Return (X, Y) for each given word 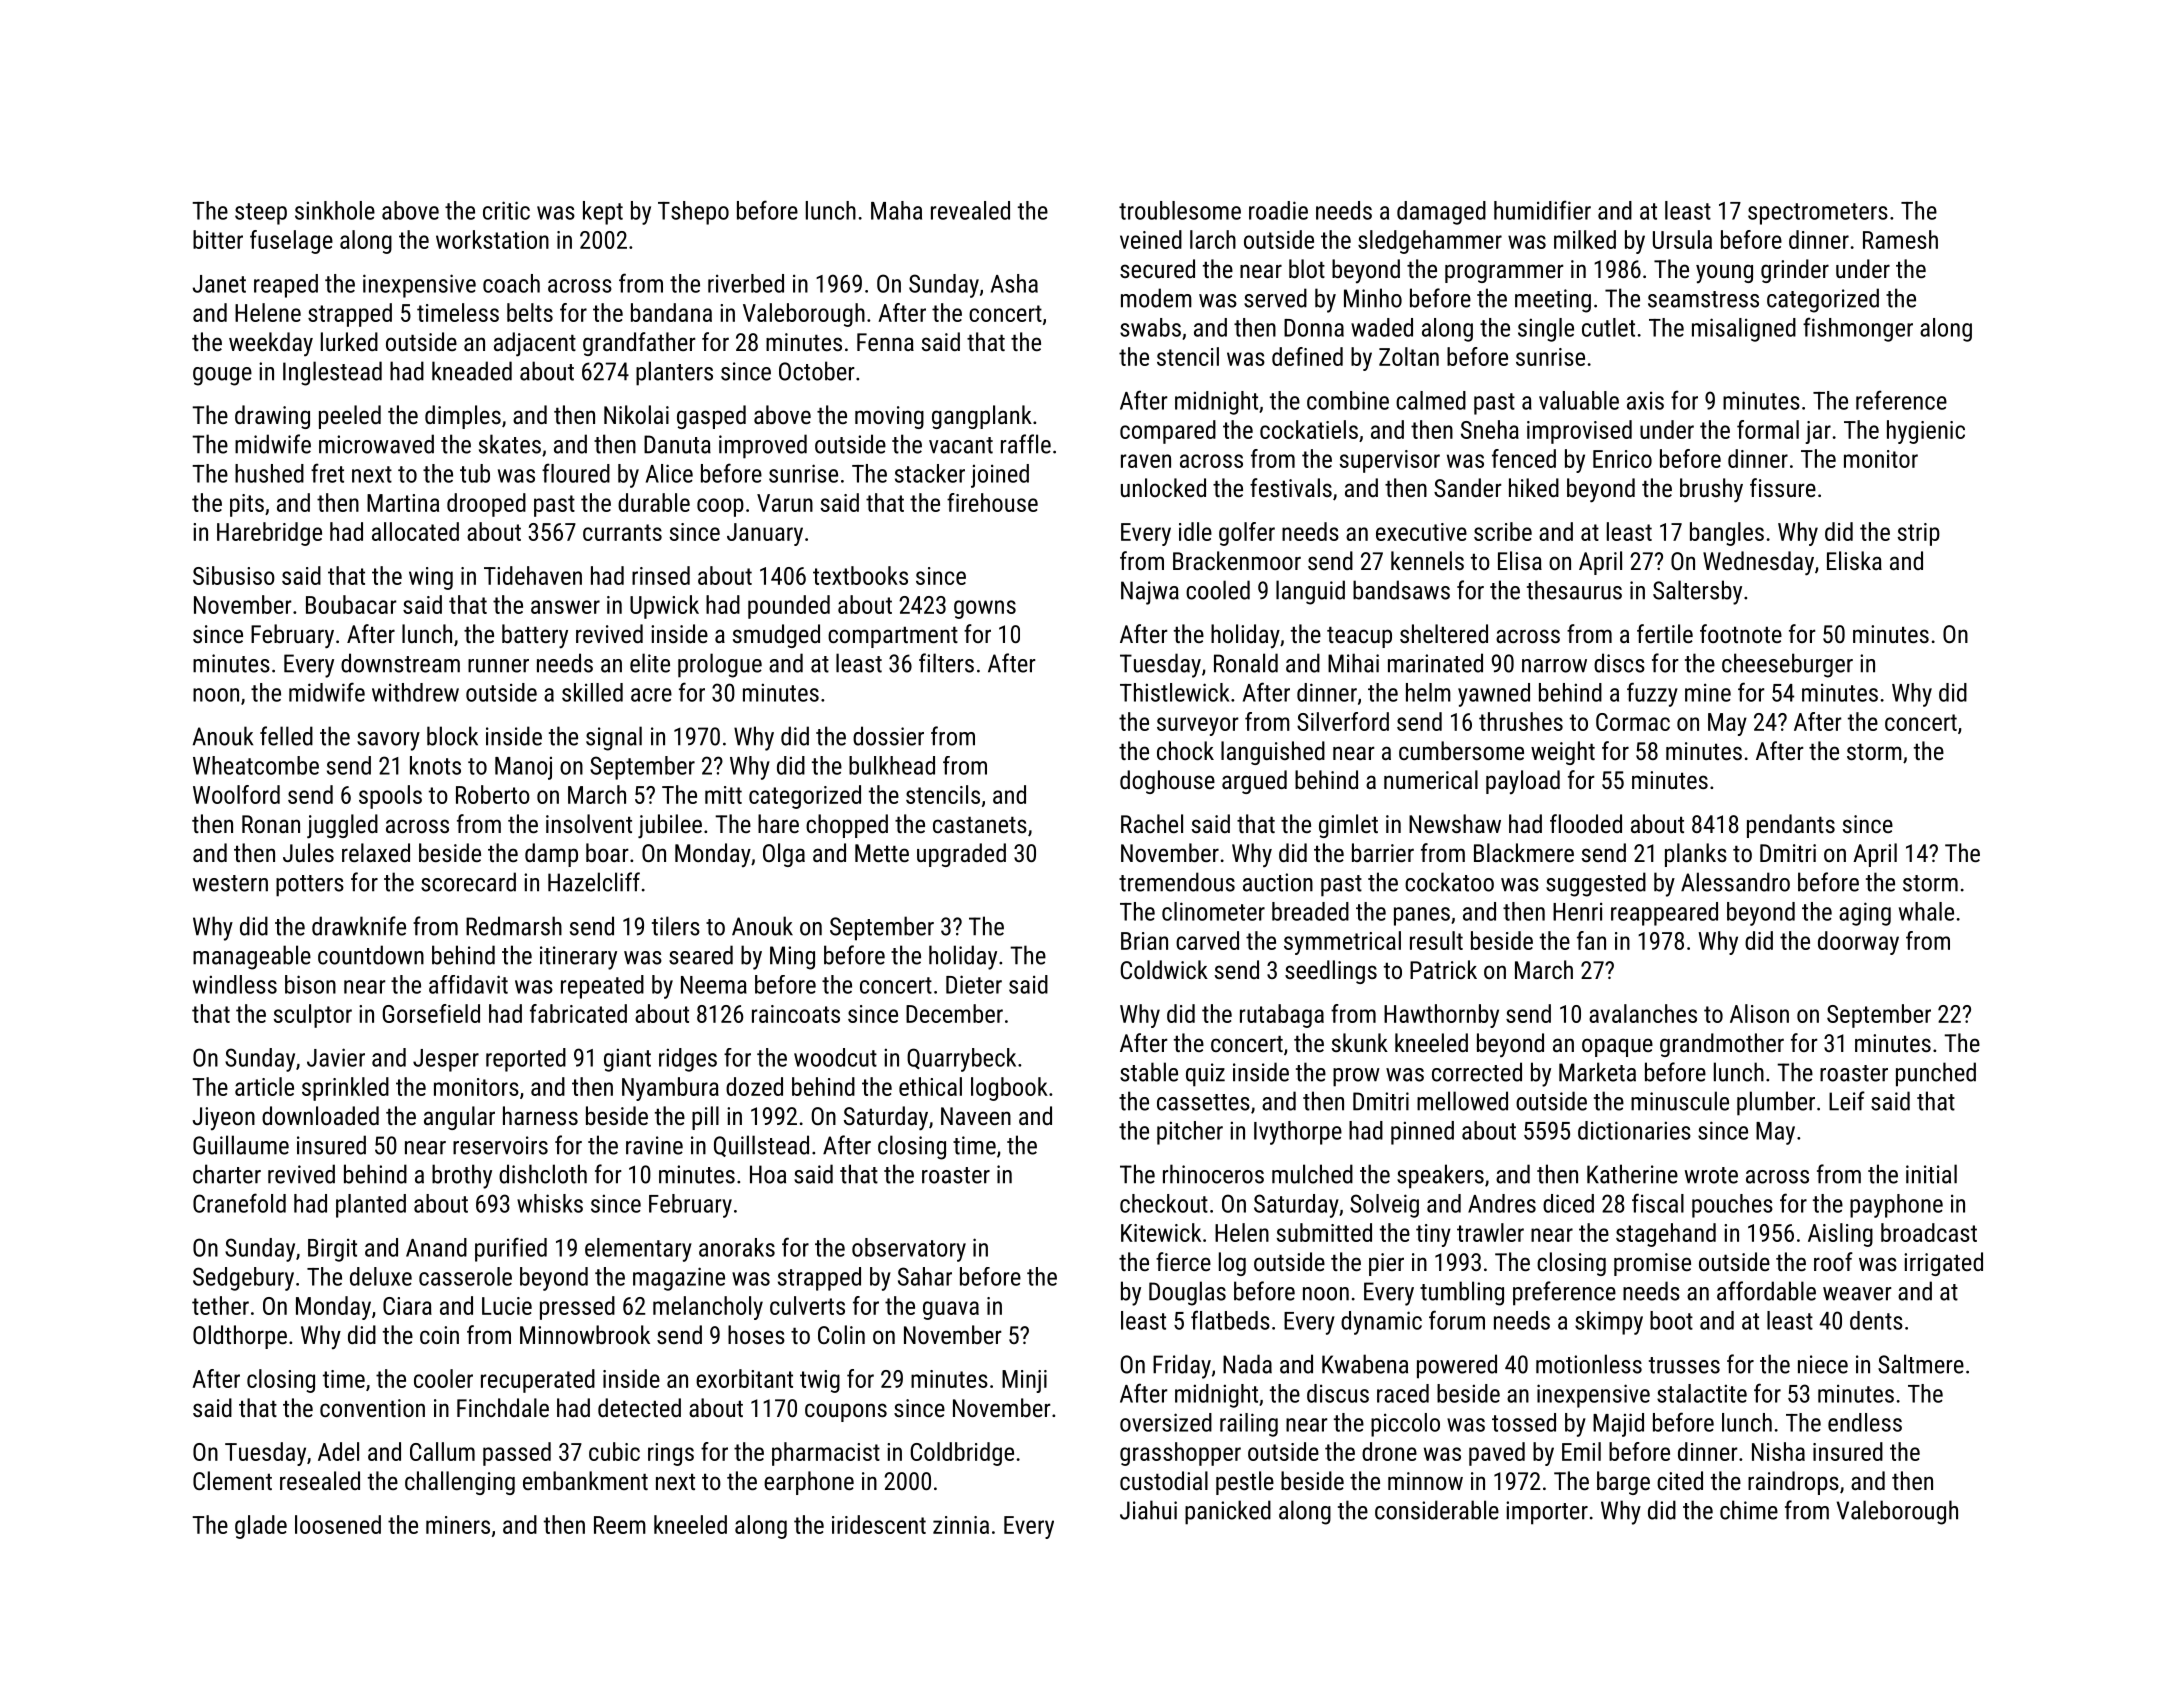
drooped (486, 505)
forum (1457, 1320)
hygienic (1926, 432)
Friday (1182, 1366)
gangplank (982, 417)
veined (1151, 239)
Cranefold (239, 1203)
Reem (620, 1525)
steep (261, 214)
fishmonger (1858, 329)
